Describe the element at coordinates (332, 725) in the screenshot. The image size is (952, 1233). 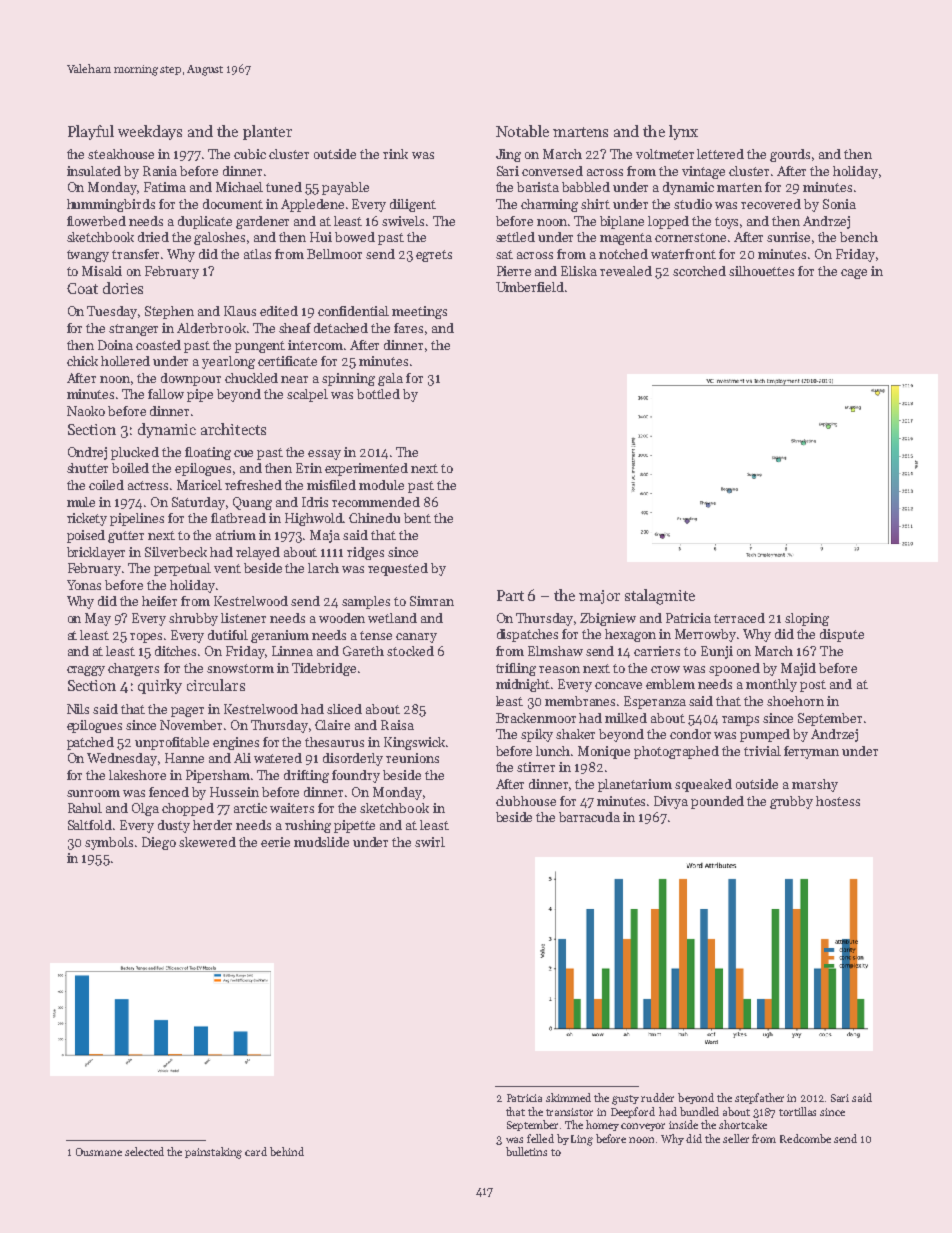
I see `Claire` at that location.
